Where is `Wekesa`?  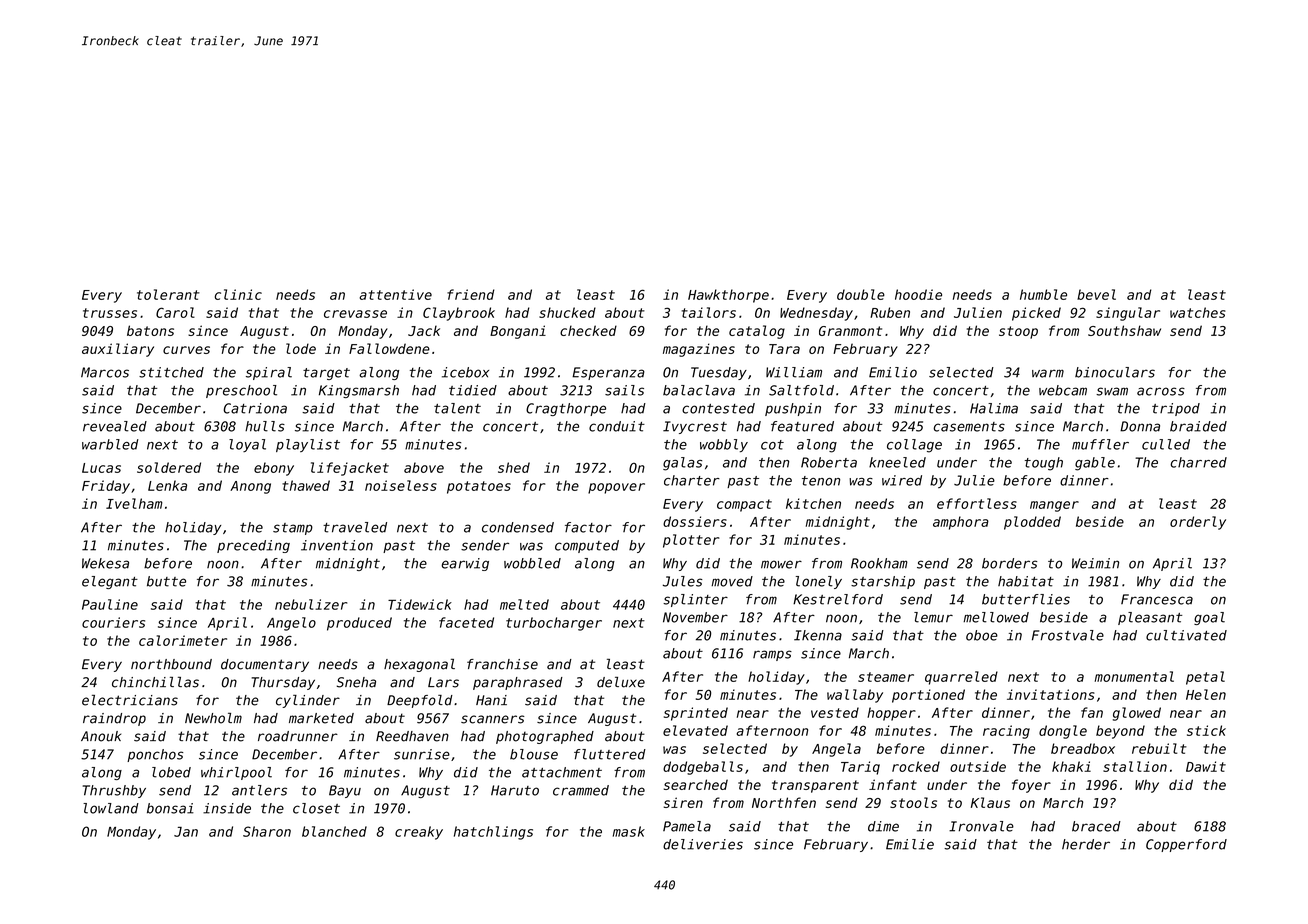 Wekesa is located at coordinates (105, 563).
